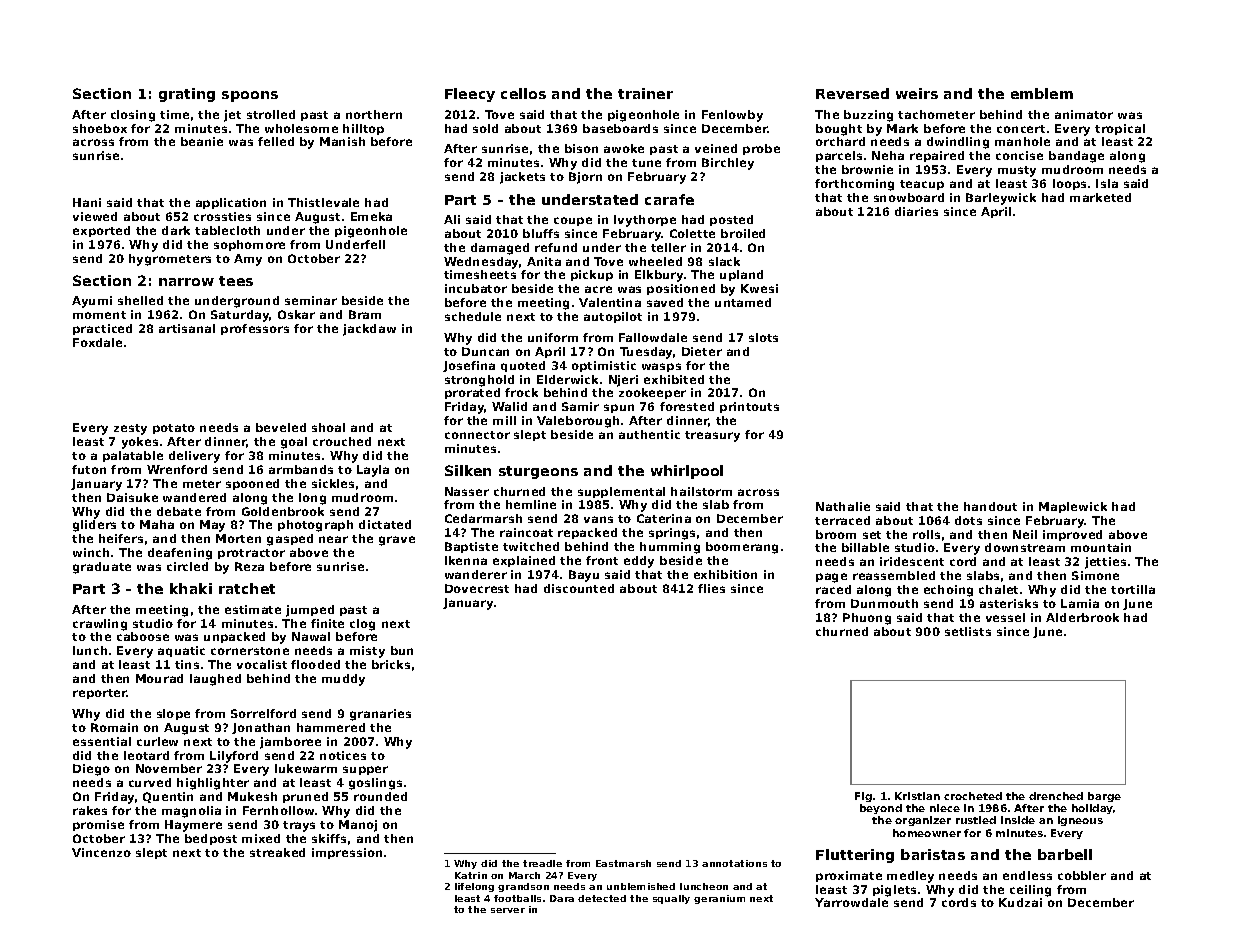  Describe the element at coordinates (301, 469) in the document. I see `armbands` at that location.
